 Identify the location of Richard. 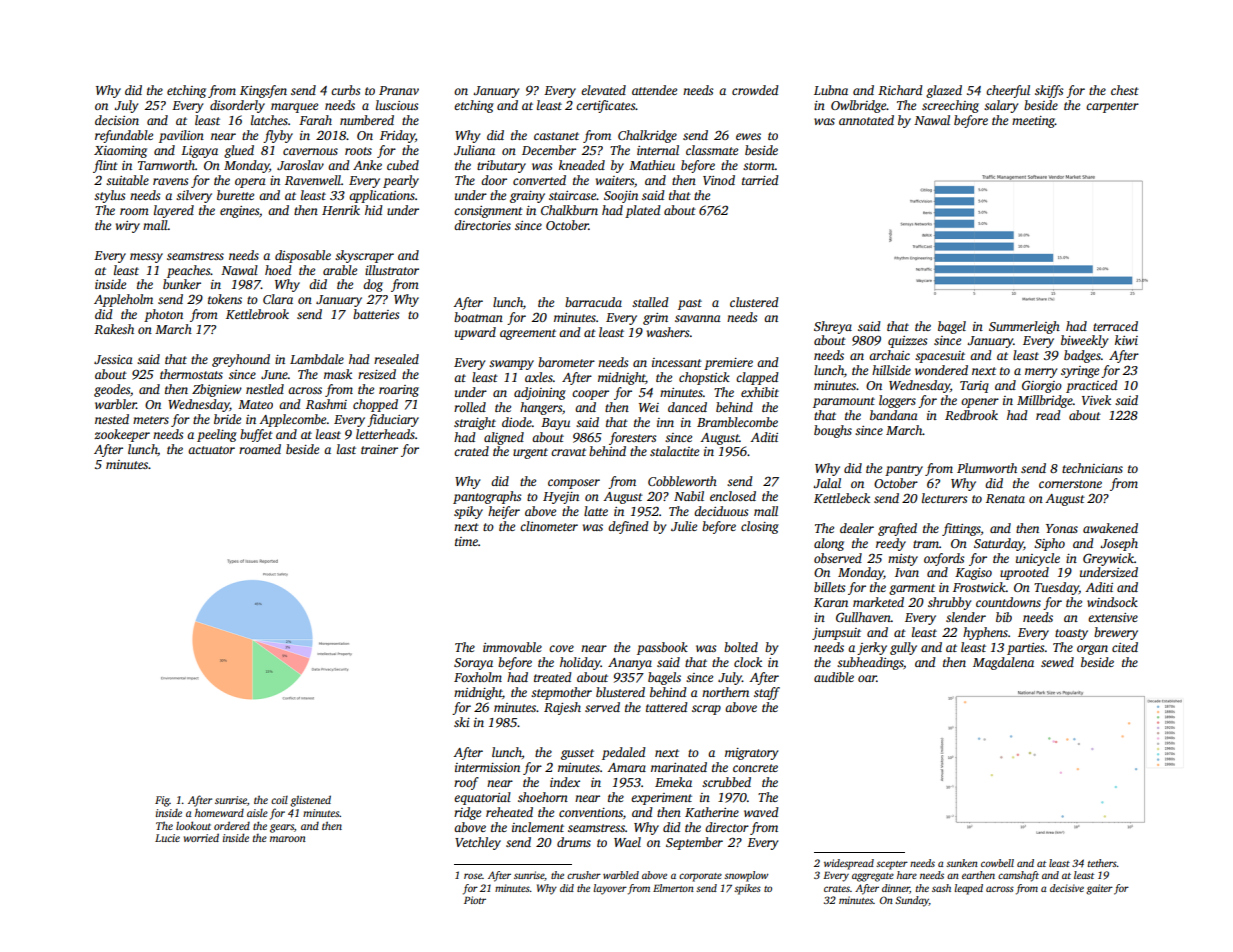
(900, 90).
